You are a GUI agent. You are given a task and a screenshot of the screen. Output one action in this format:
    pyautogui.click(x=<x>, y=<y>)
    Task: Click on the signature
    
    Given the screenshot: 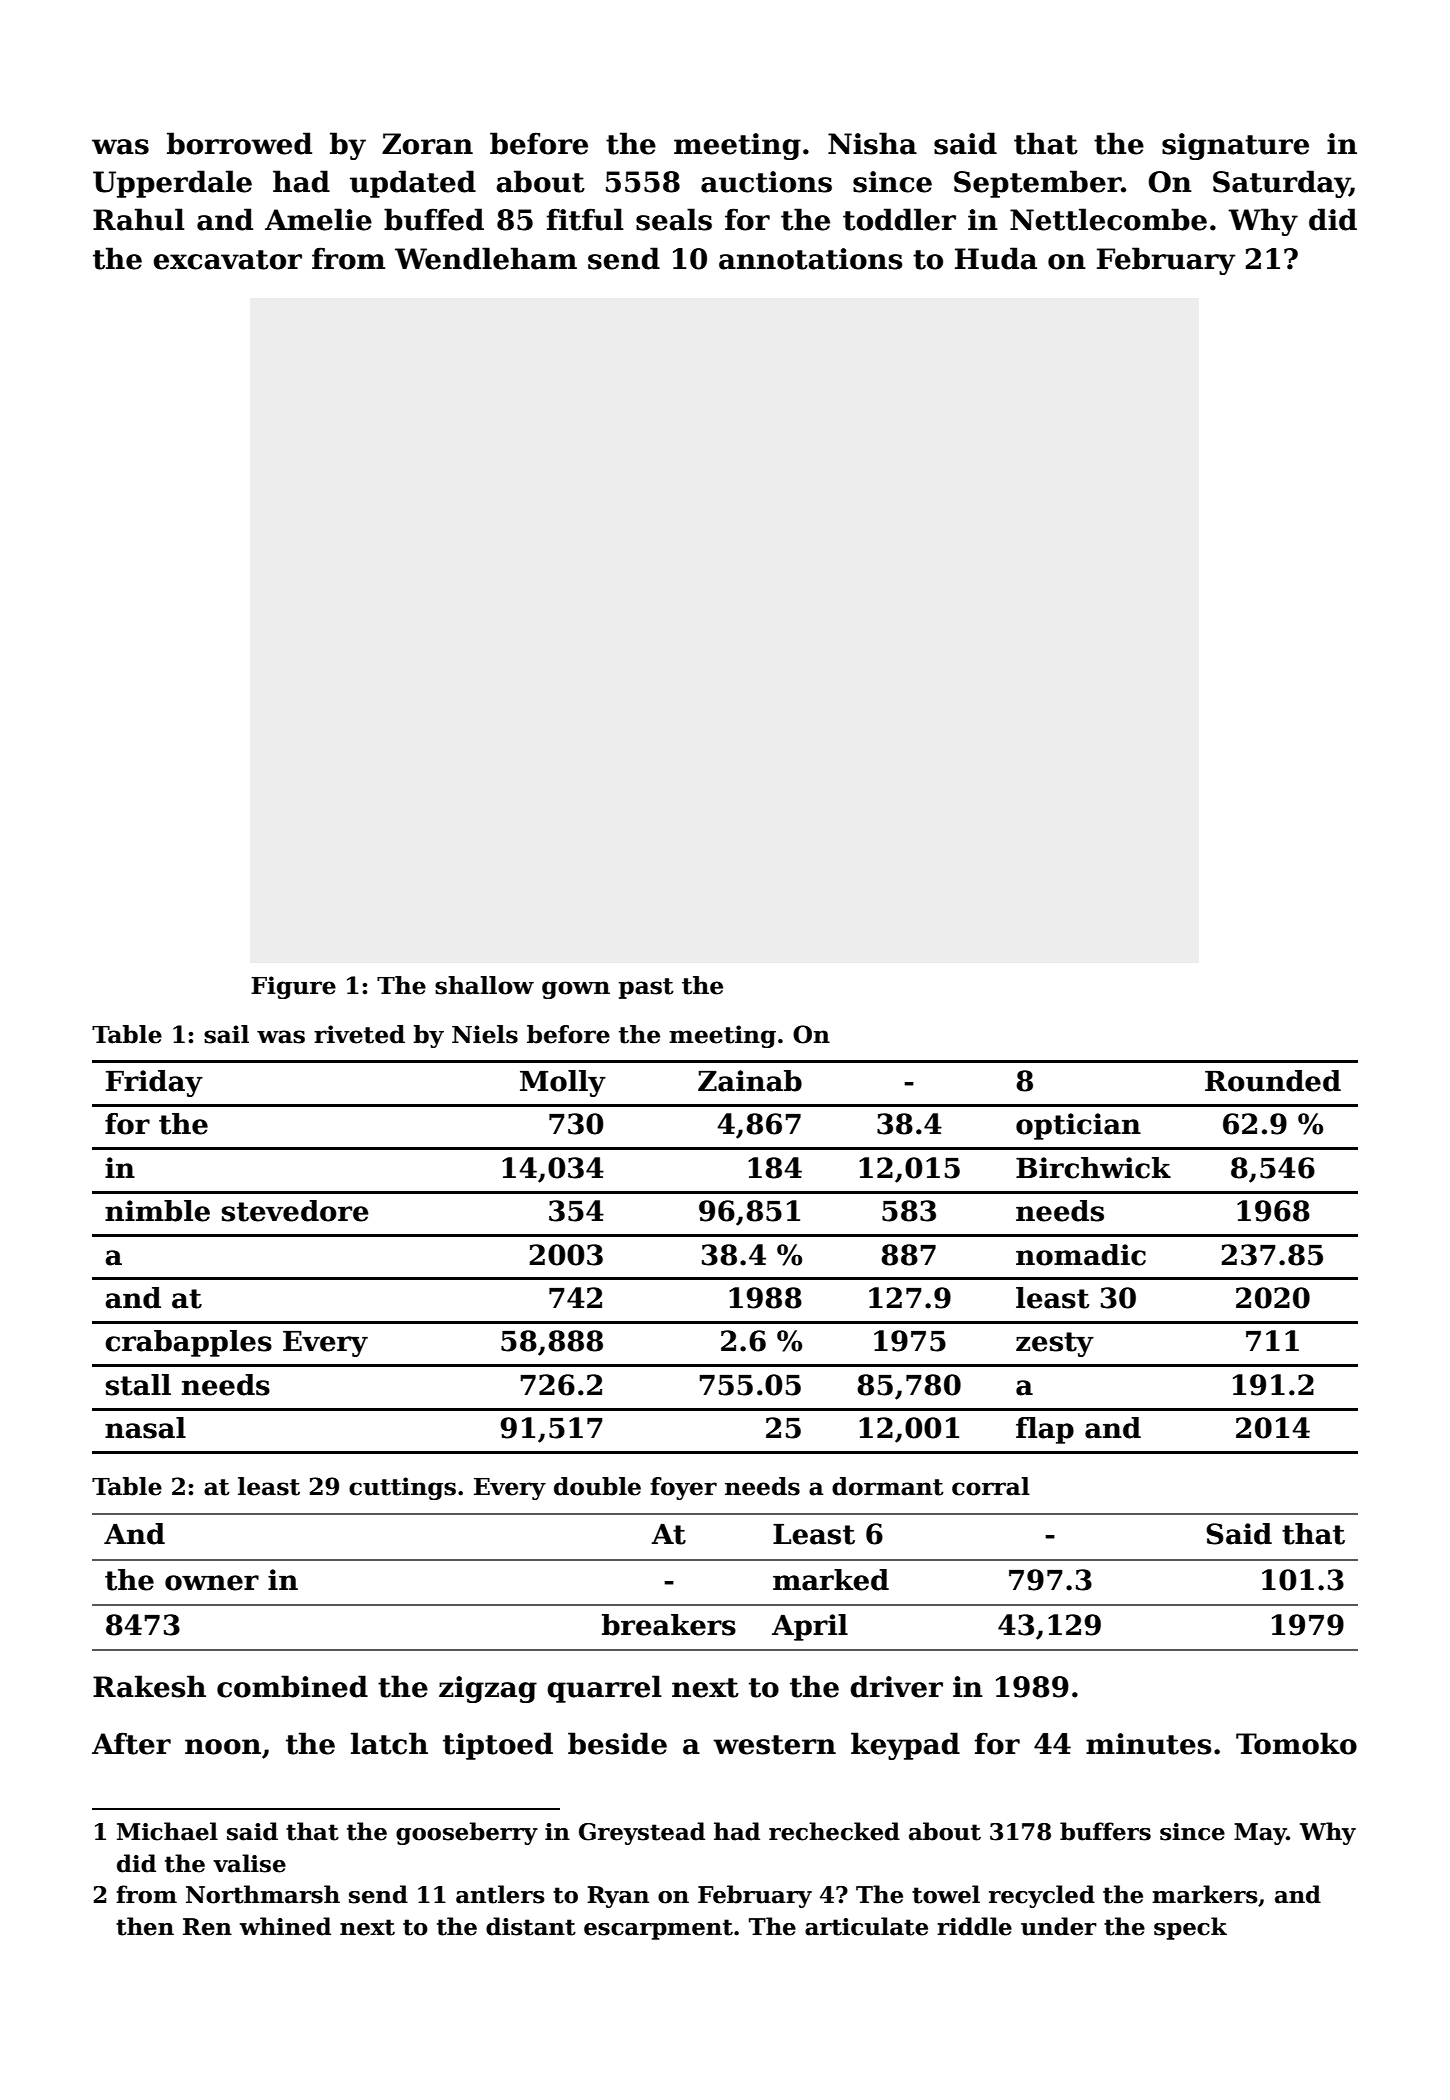 What is the action you would take?
    pyautogui.click(x=1235, y=146)
